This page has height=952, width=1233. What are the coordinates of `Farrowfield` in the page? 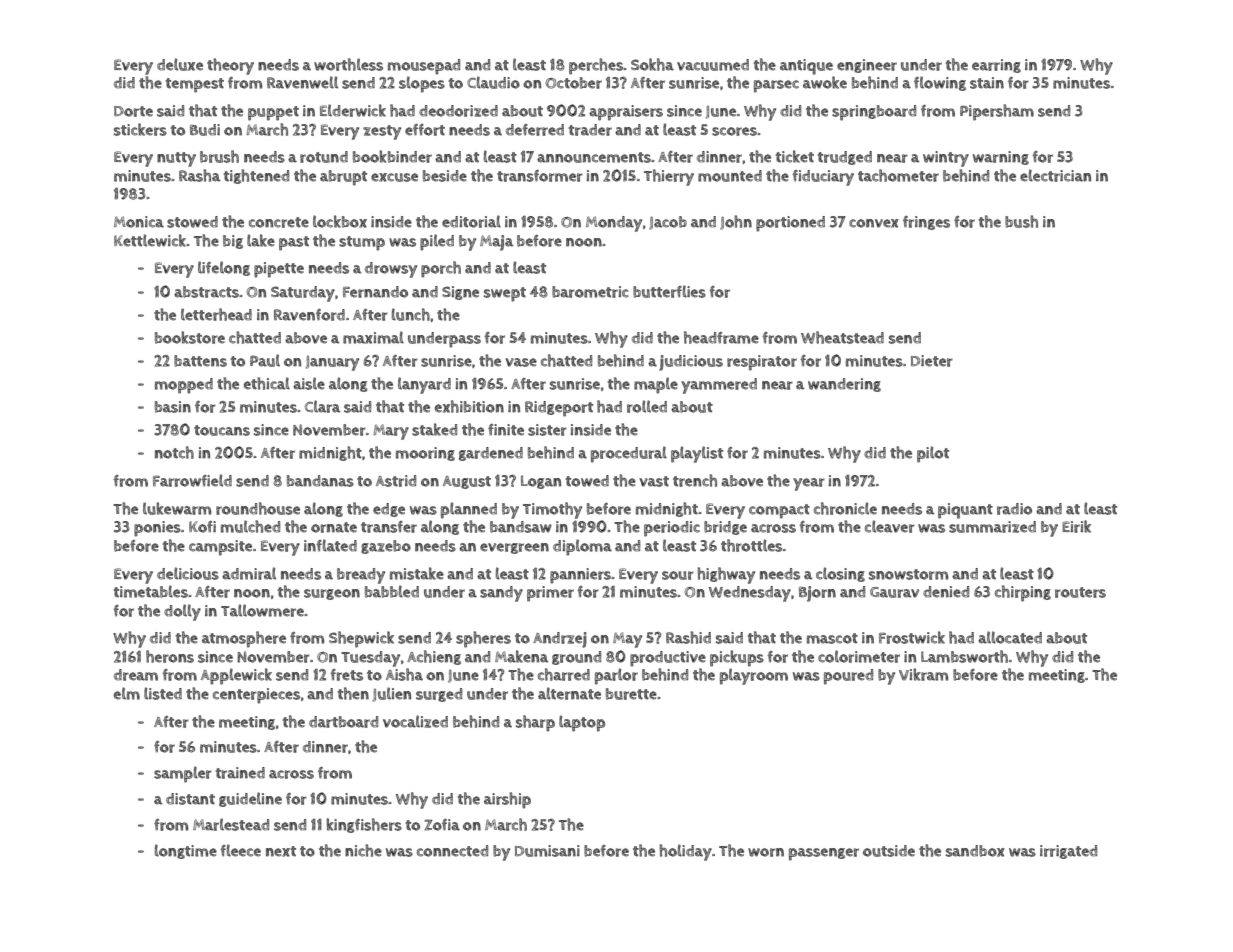 It's located at (192, 480).
